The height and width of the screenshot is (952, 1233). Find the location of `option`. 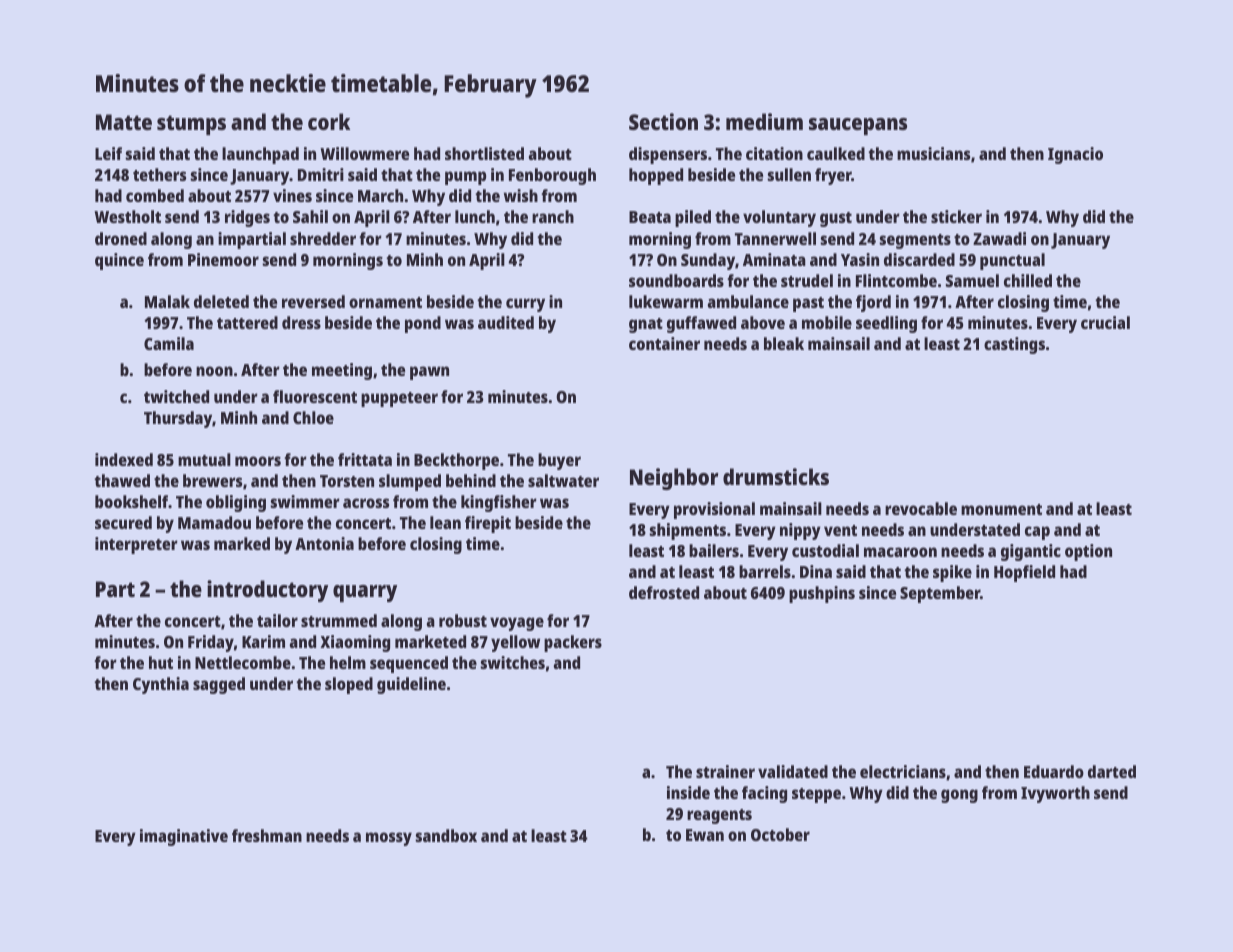

option is located at coordinates (1088, 552).
